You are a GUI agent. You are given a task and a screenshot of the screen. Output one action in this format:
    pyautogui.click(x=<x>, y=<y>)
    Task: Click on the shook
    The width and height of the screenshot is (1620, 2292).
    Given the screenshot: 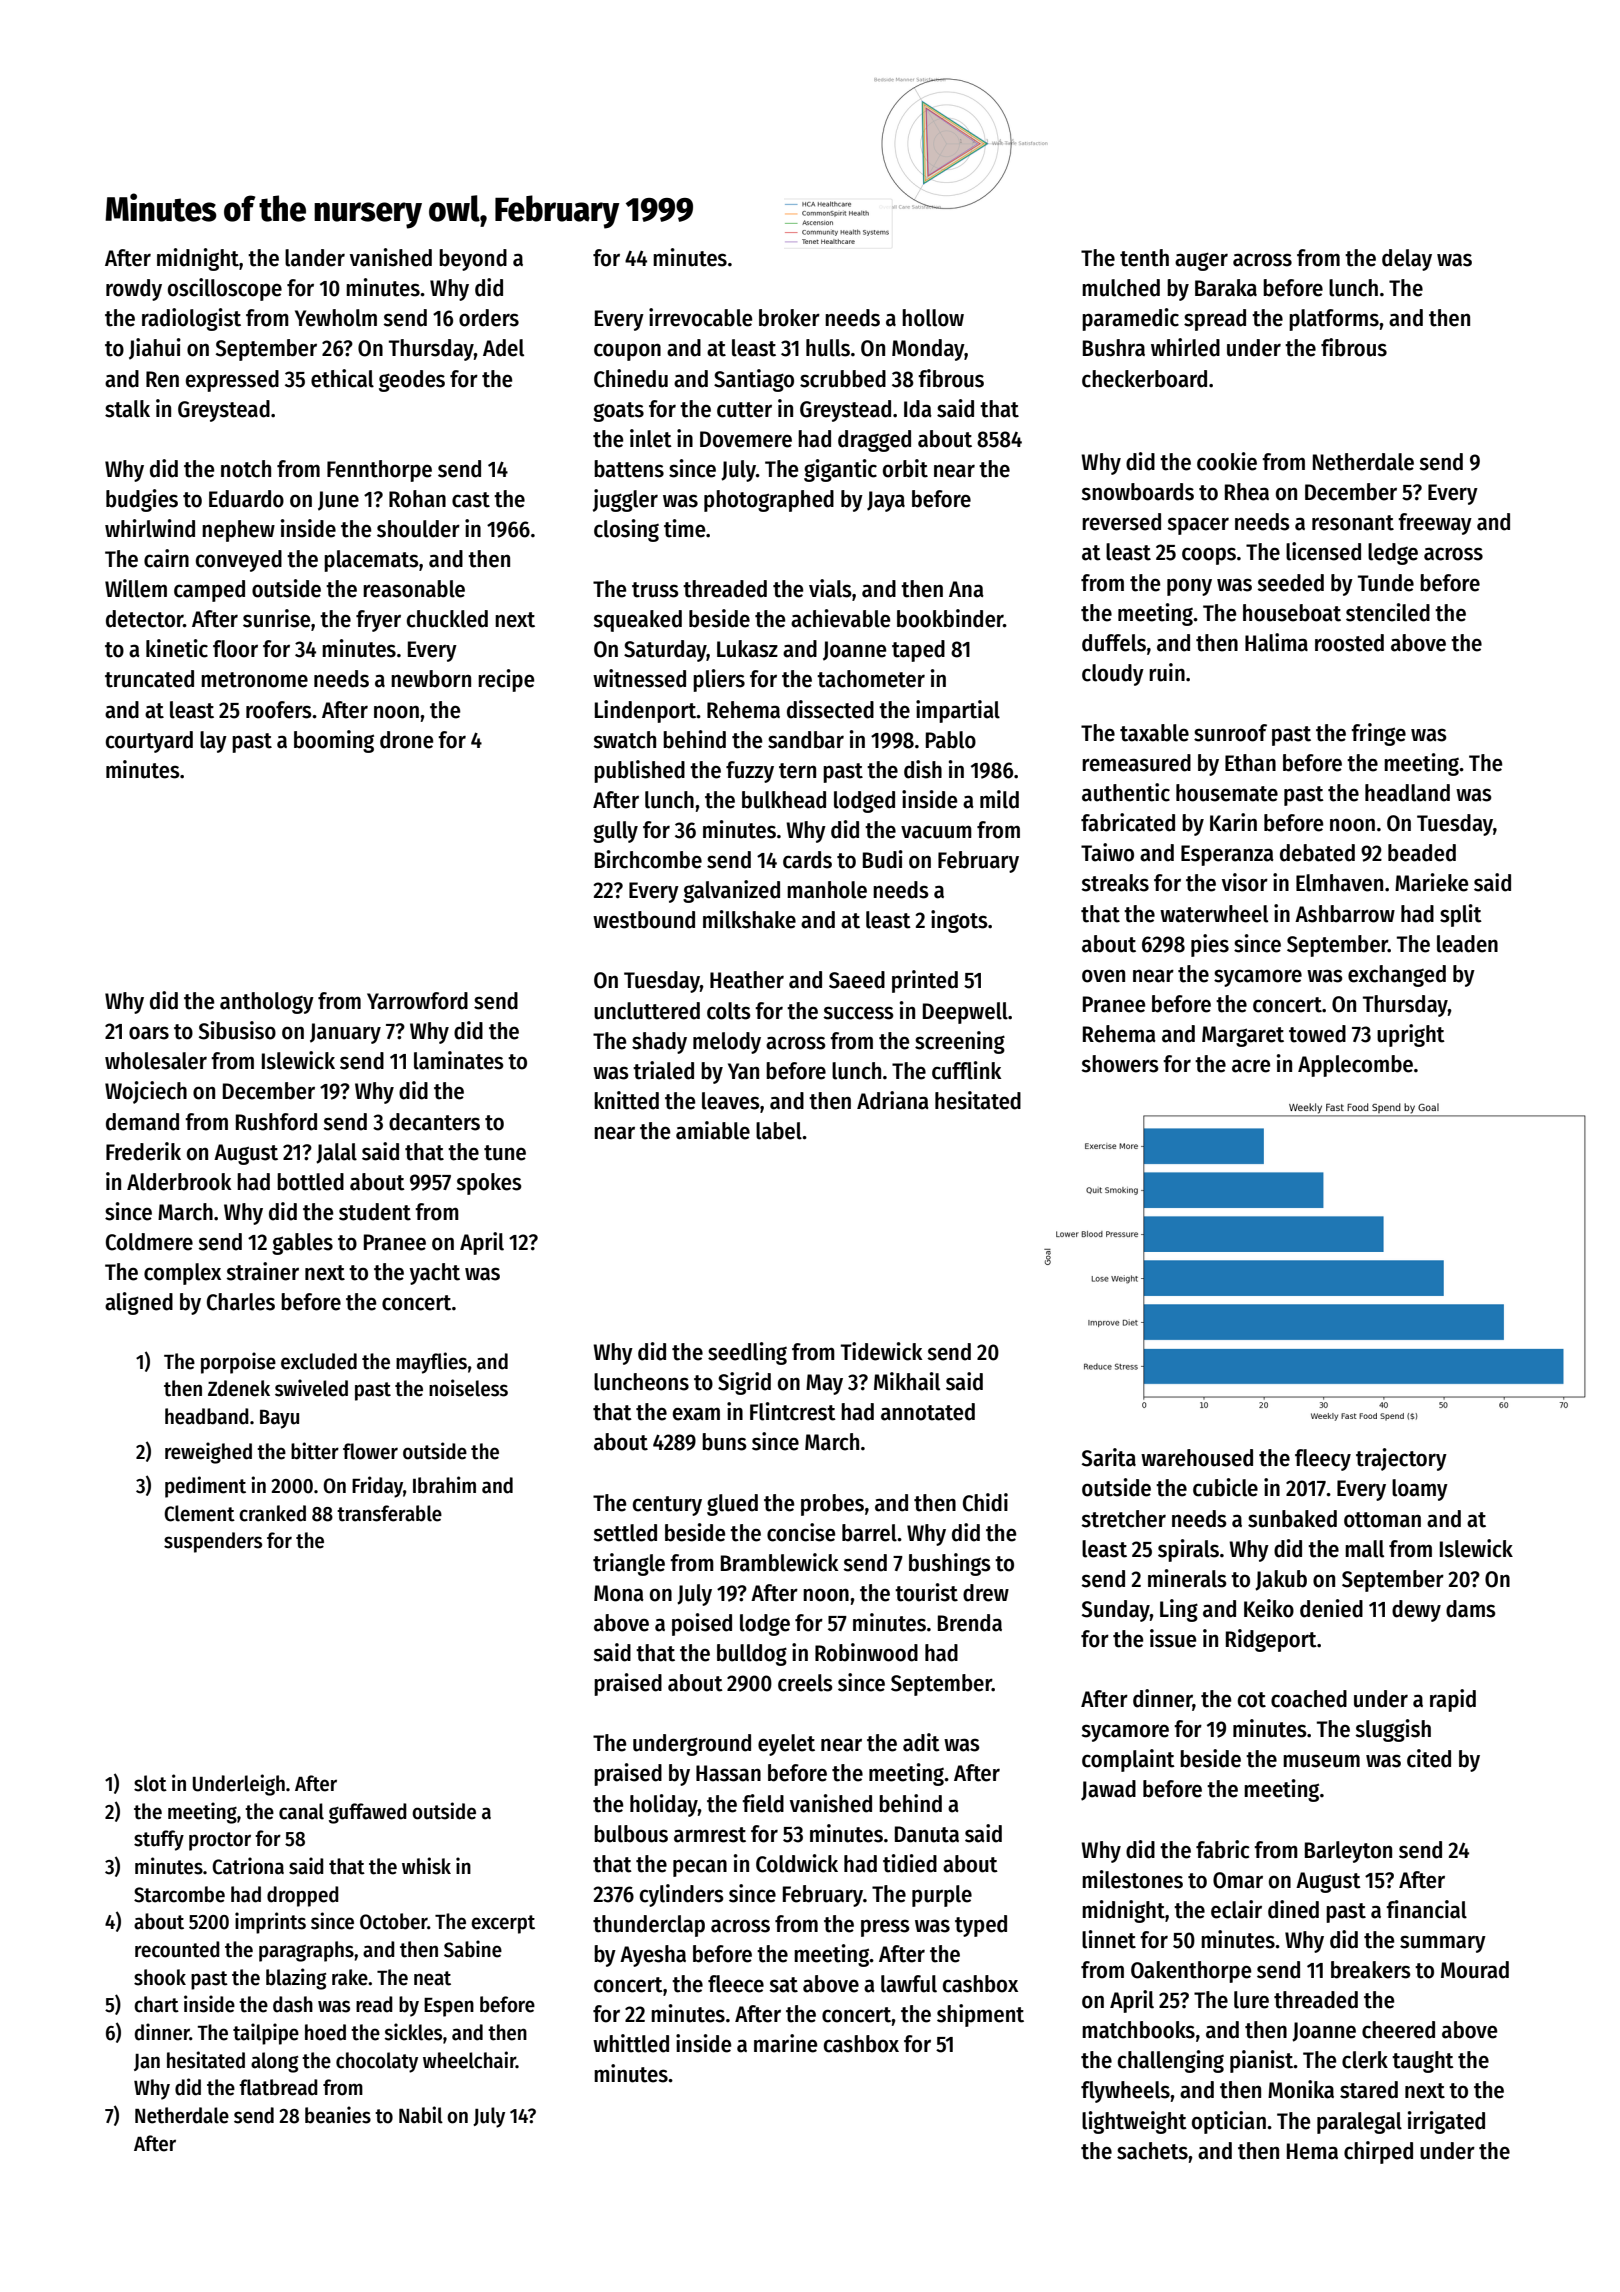 What is the action you would take?
    pyautogui.click(x=160, y=1977)
